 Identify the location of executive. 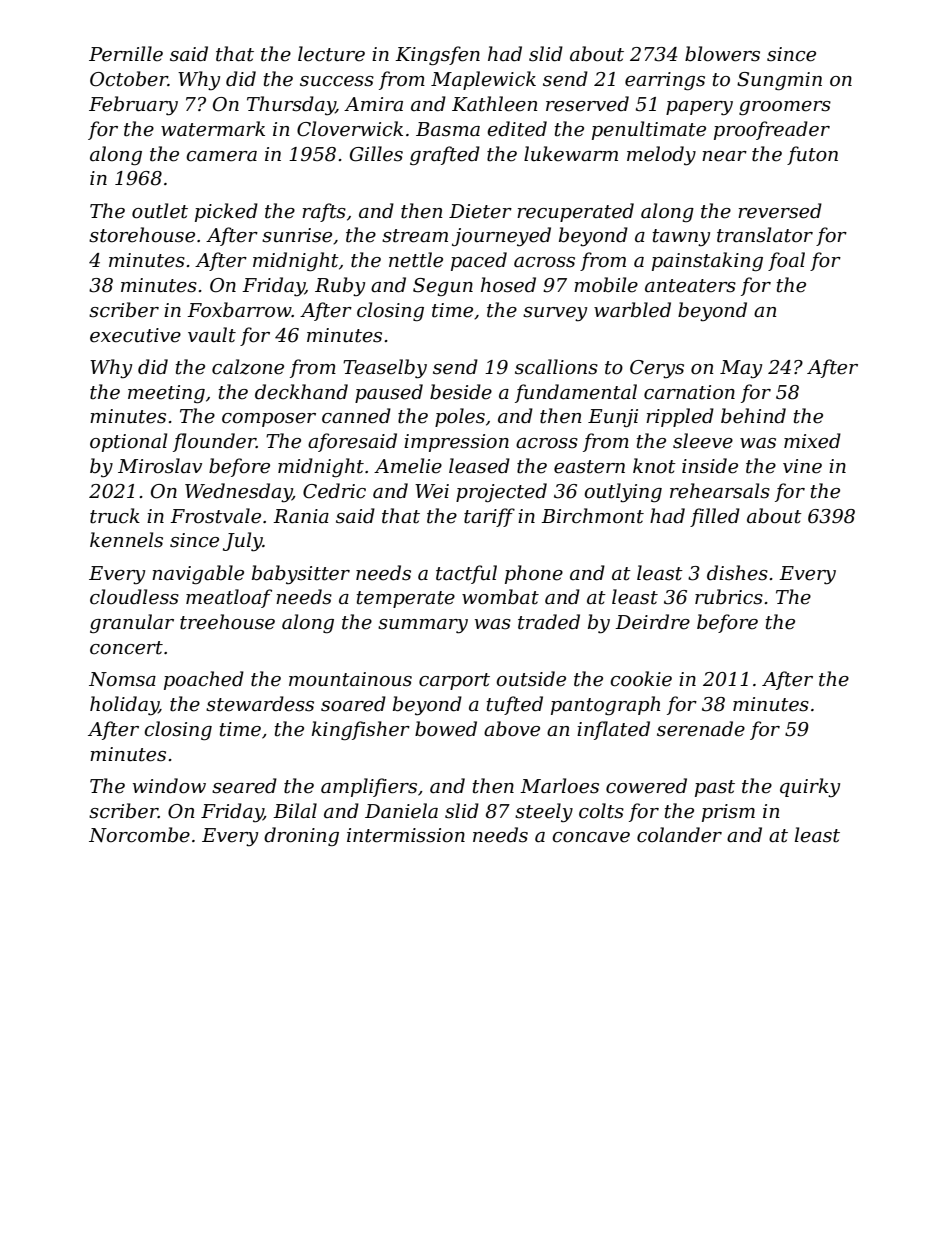
(135, 335).
